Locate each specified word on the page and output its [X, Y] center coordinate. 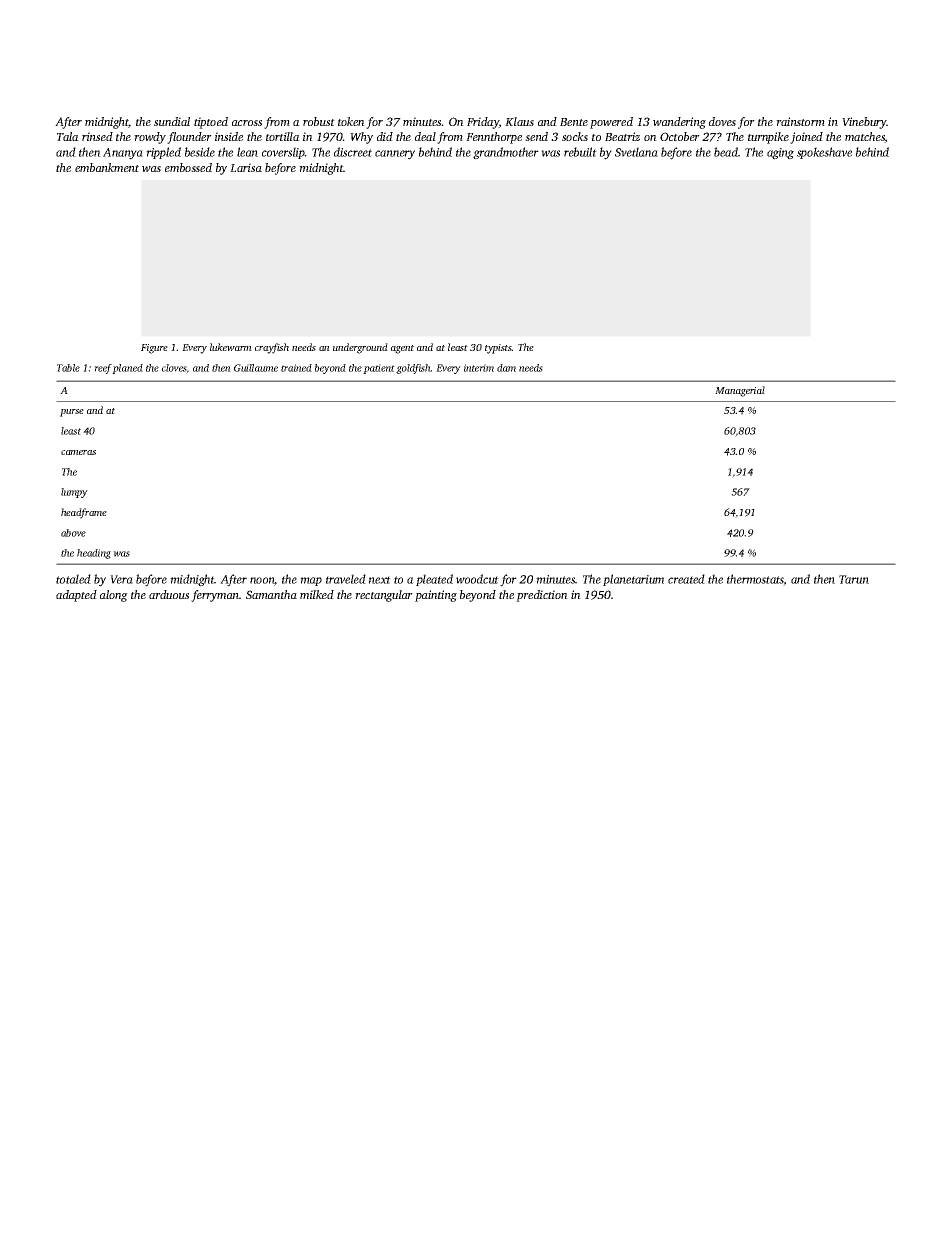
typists [498, 349]
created [686, 579]
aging [780, 154]
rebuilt [580, 152]
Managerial [740, 391]
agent [402, 349]
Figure [154, 349]
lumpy [74, 493]
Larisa [246, 167]
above [73, 533]
